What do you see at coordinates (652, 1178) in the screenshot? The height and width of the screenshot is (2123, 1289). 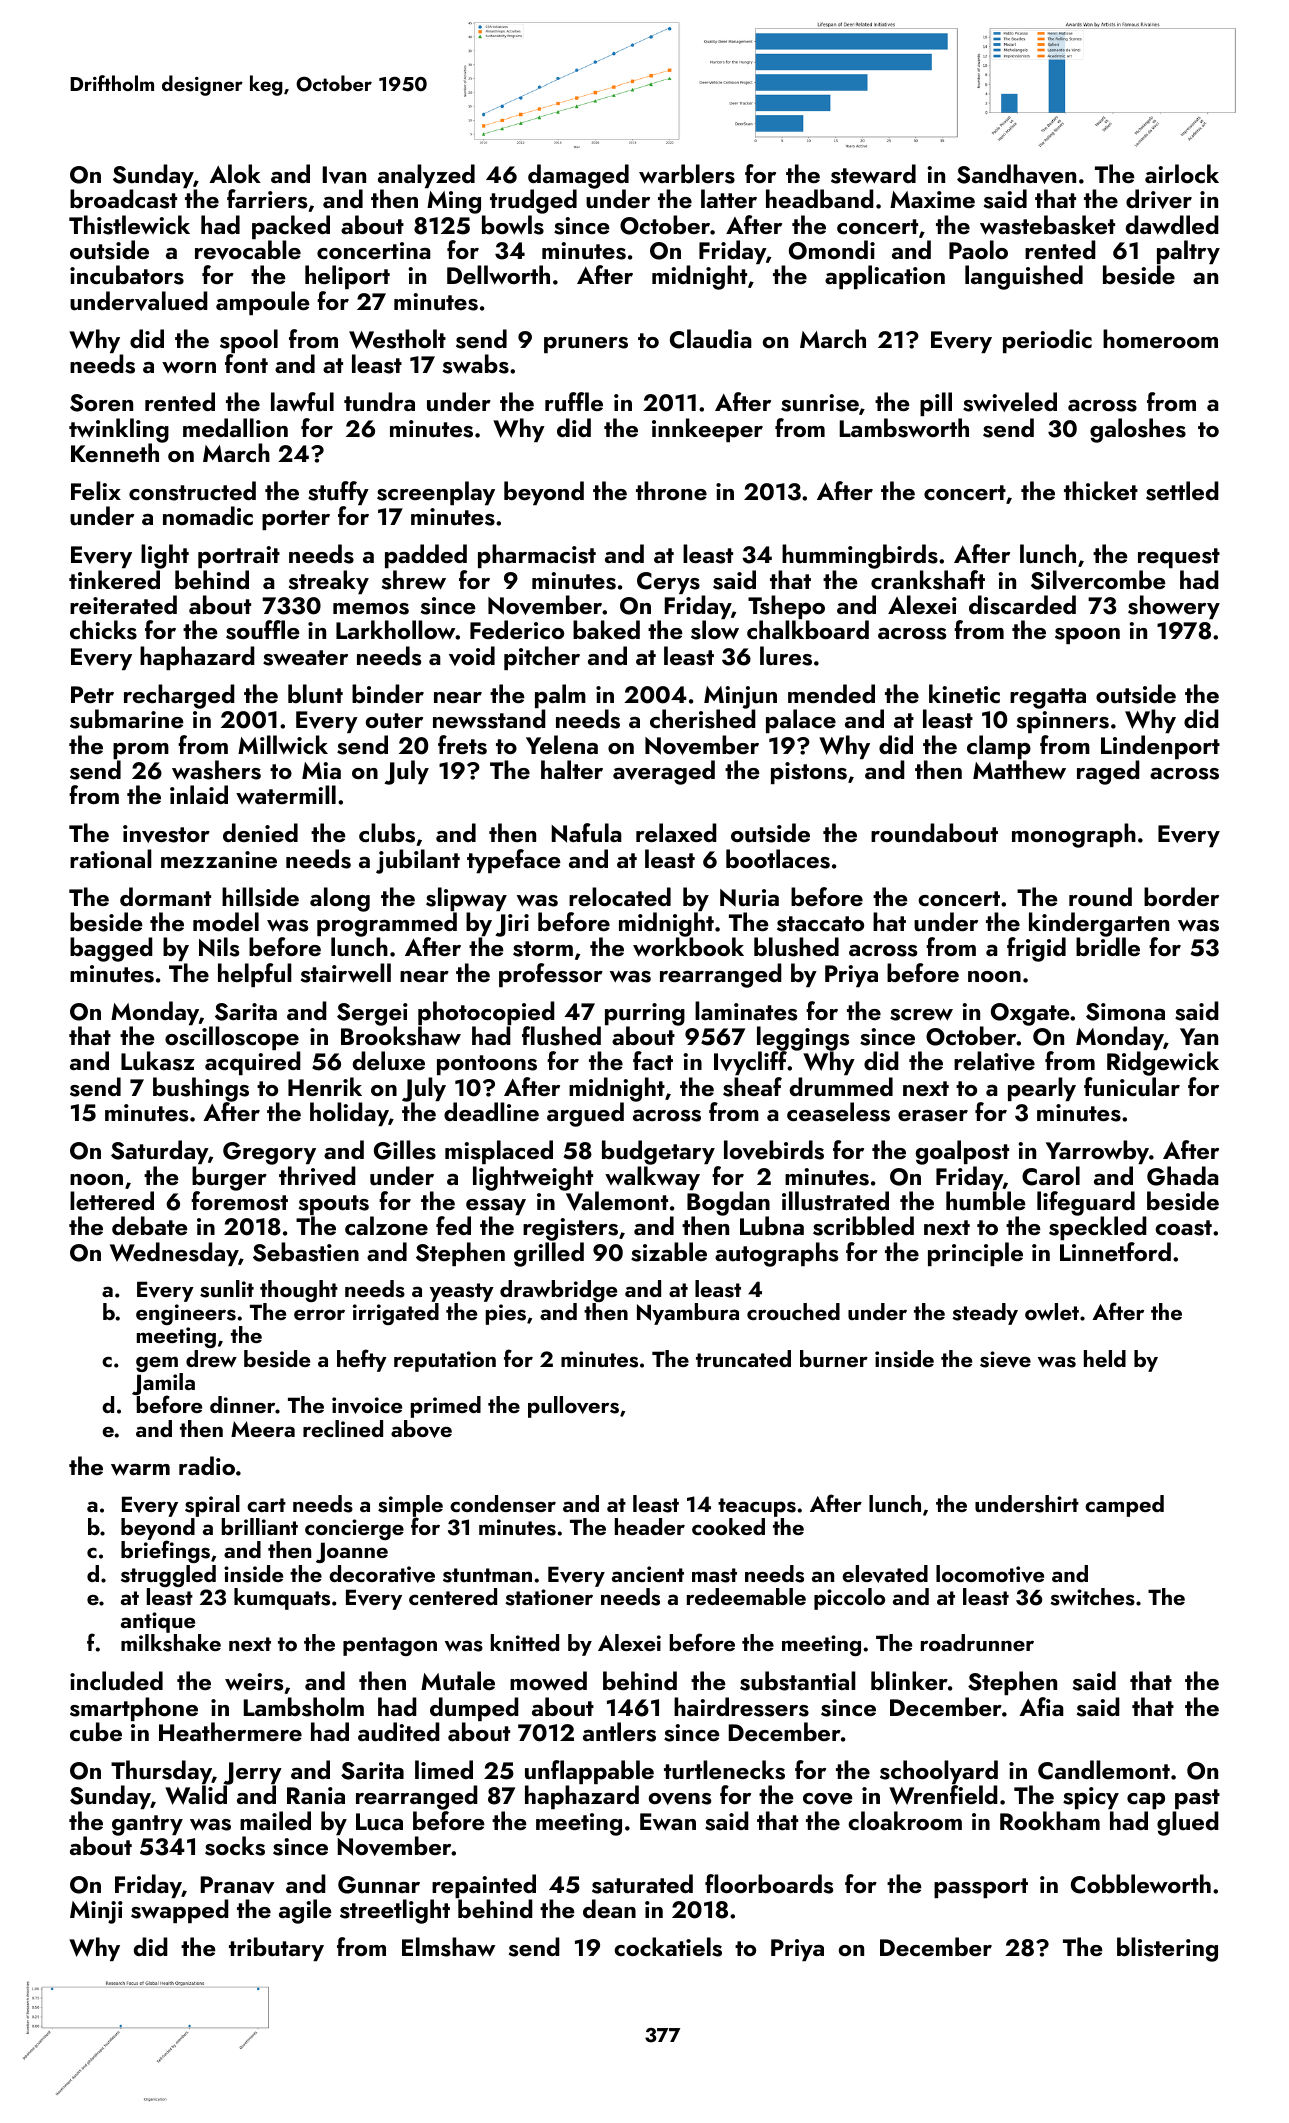 I see `walkway` at bounding box center [652, 1178].
